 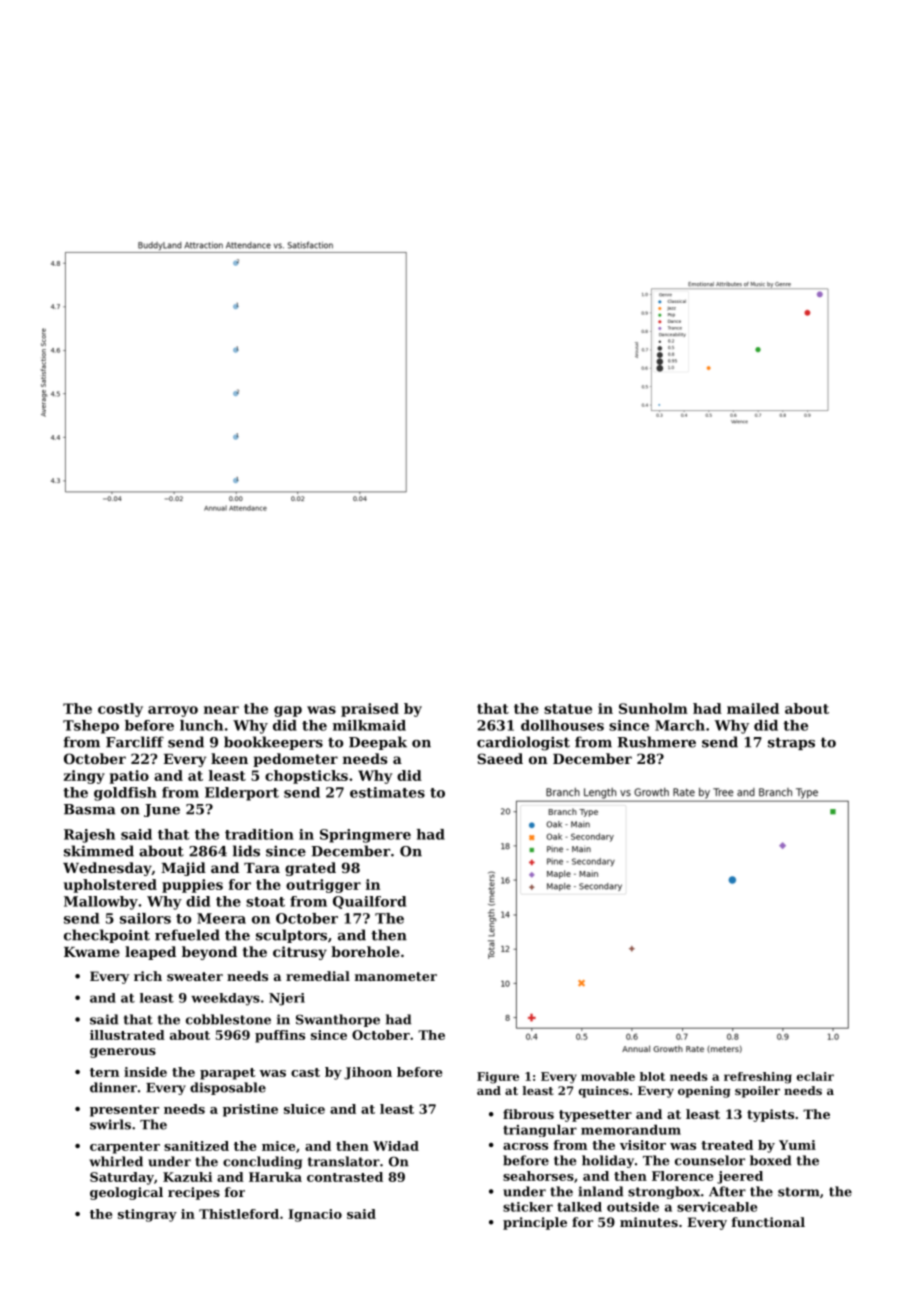 I want to click on principle, so click(x=535, y=1223).
